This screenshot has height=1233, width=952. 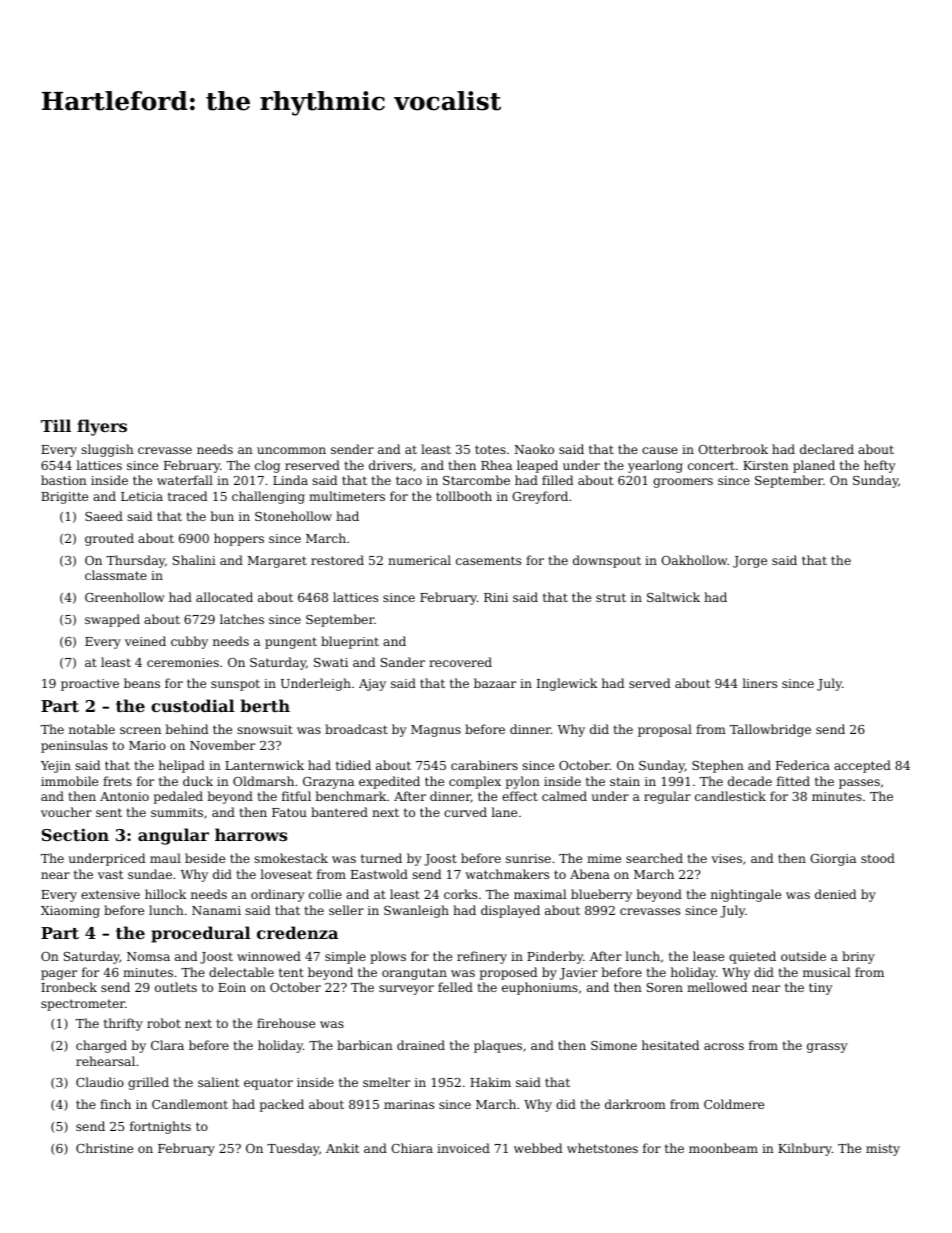 What do you see at coordinates (102, 427) in the screenshot?
I see `flyers` at bounding box center [102, 427].
